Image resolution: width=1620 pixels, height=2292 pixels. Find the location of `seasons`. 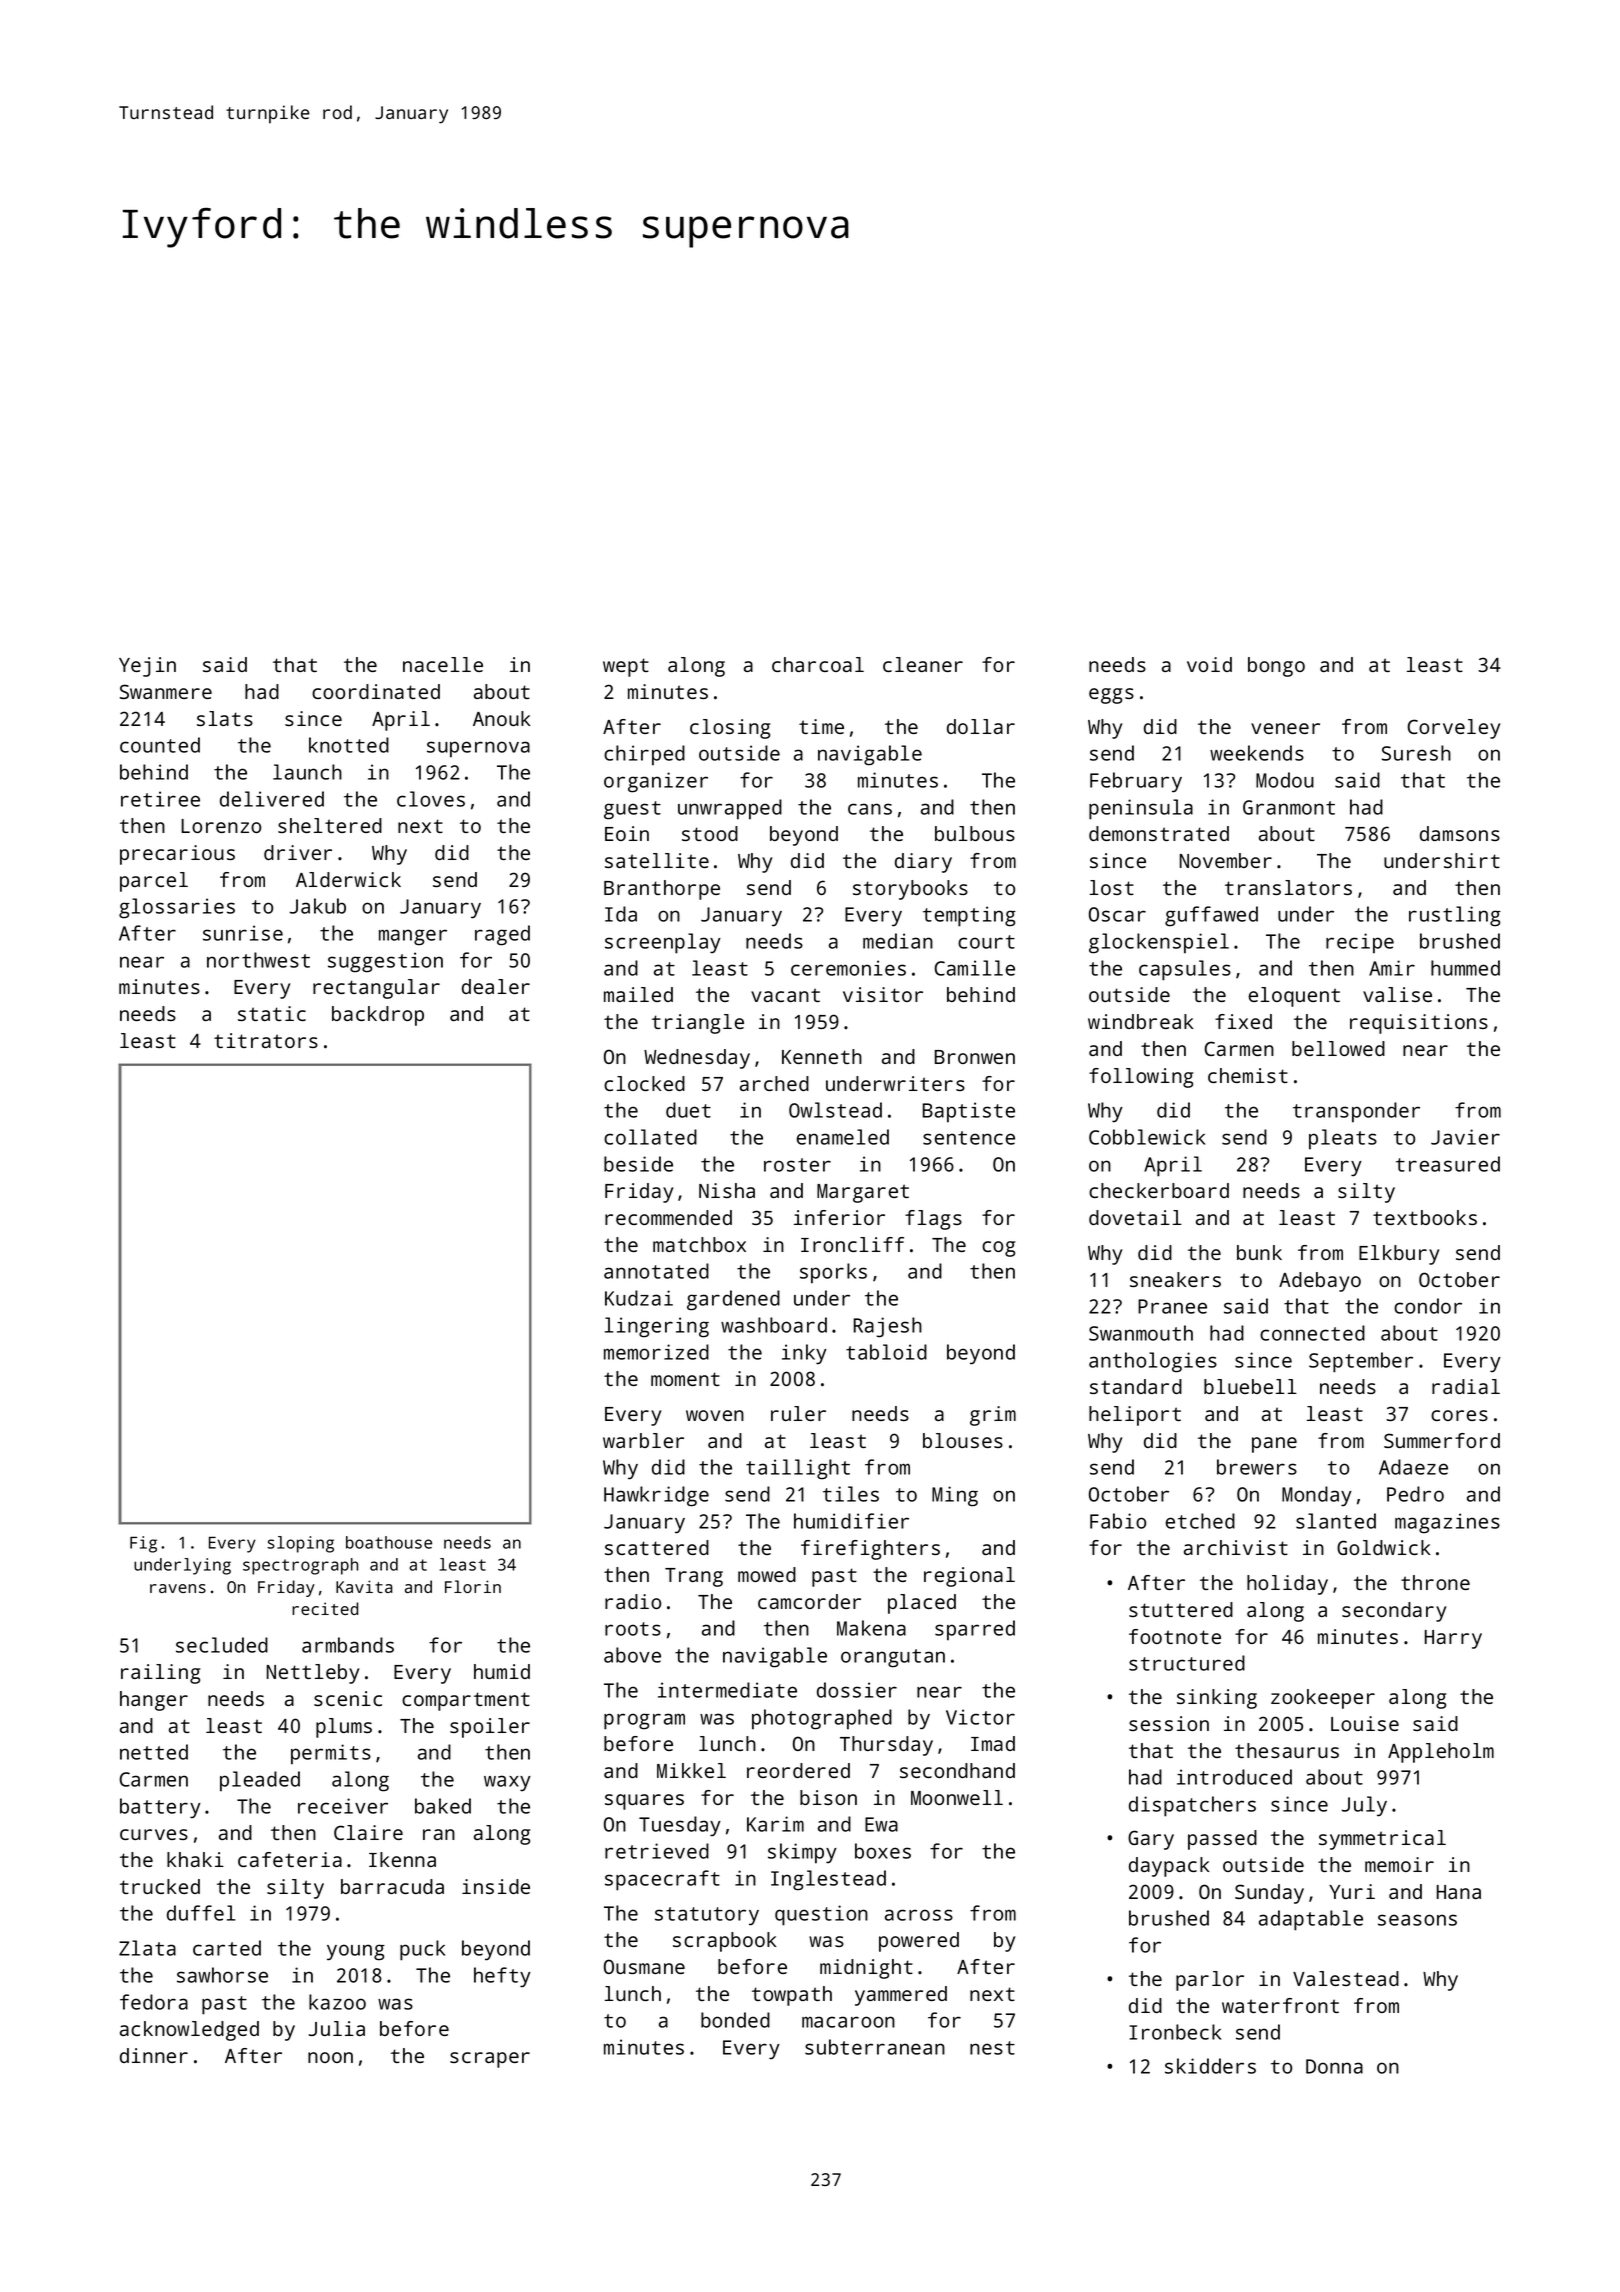

seasons is located at coordinates (1417, 1920).
